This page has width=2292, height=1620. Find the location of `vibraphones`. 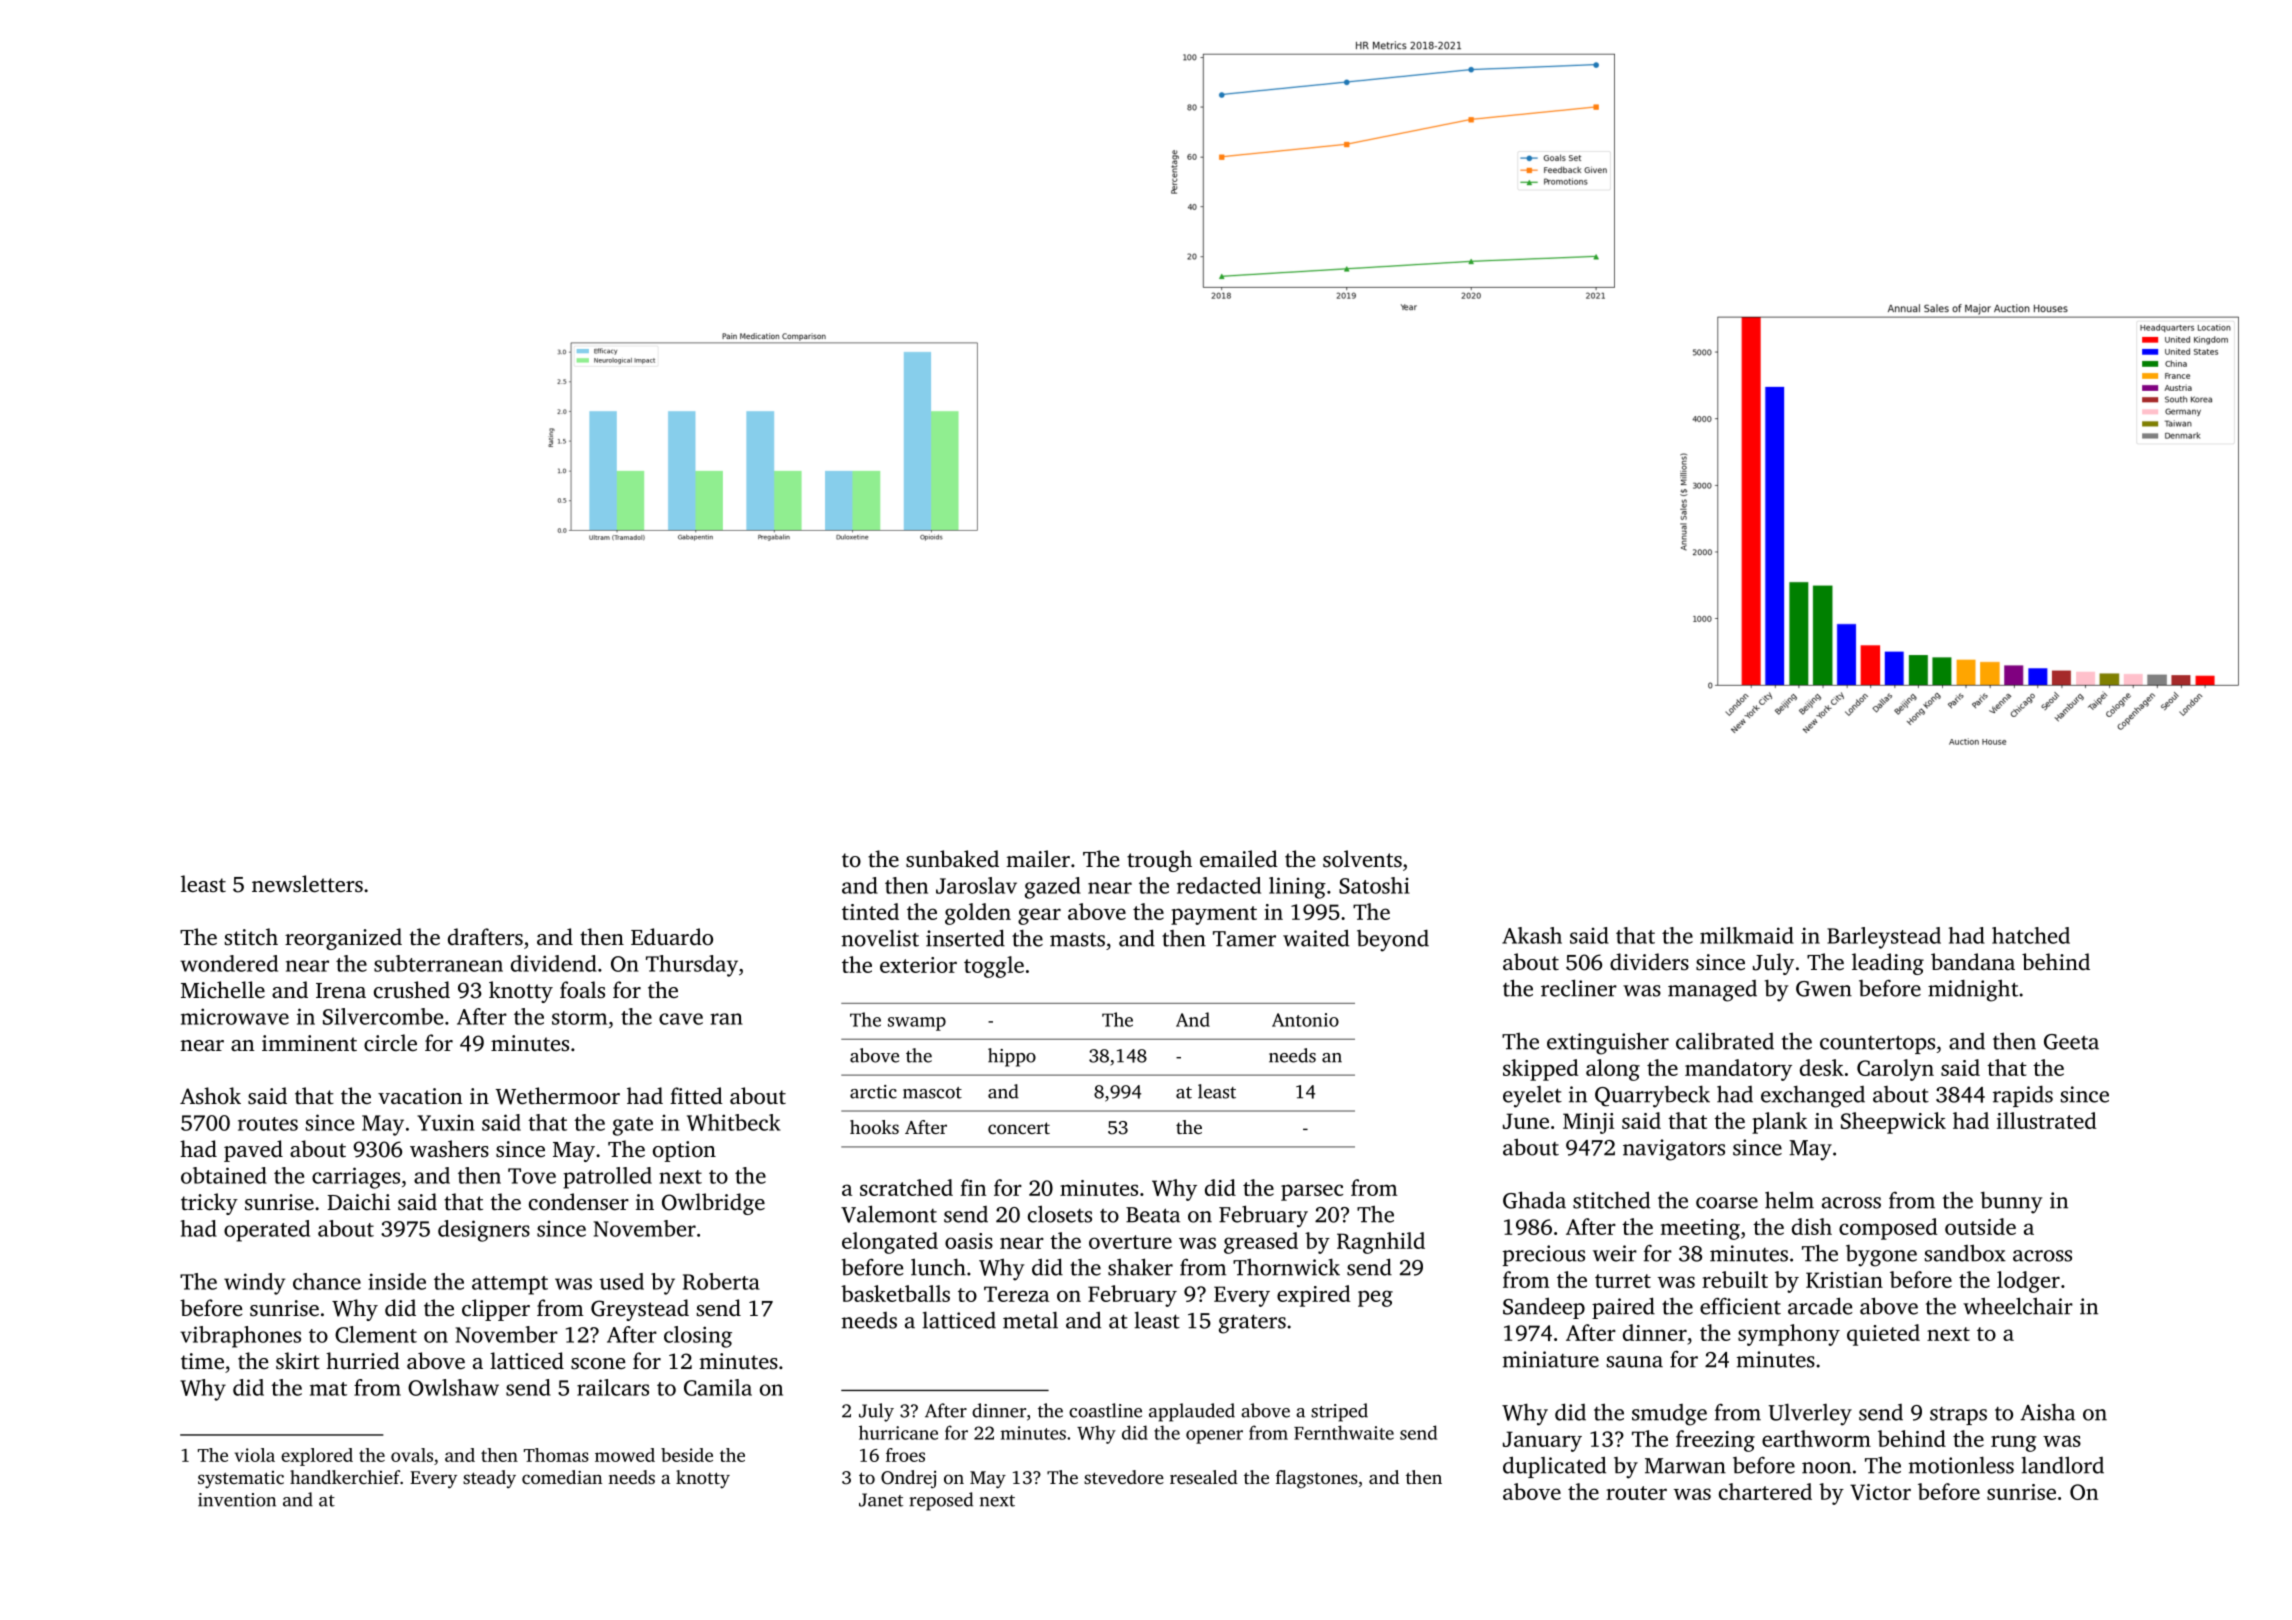

vibraphones is located at coordinates (240, 1337).
